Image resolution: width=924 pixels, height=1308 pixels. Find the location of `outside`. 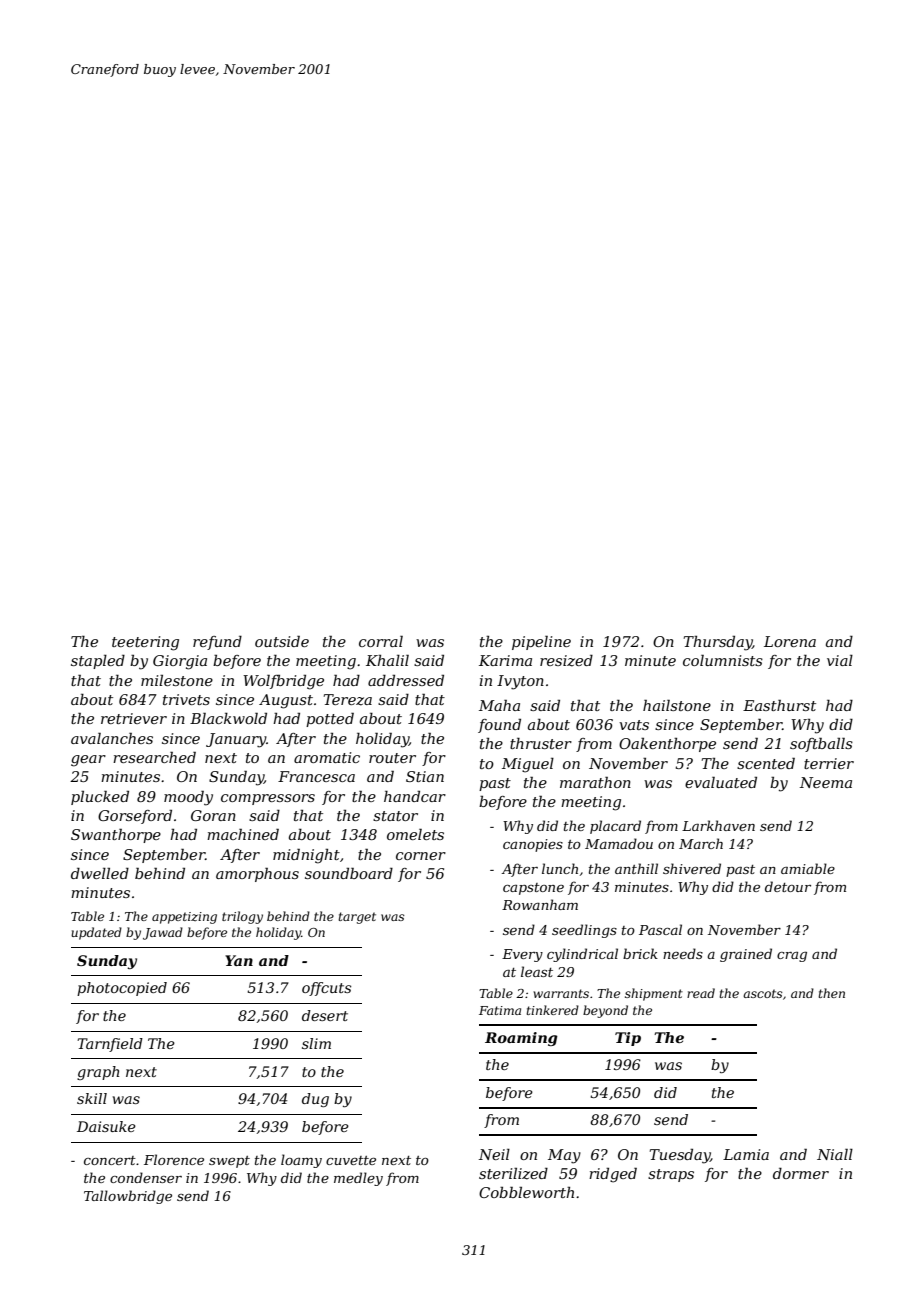

outside is located at coordinates (282, 641).
